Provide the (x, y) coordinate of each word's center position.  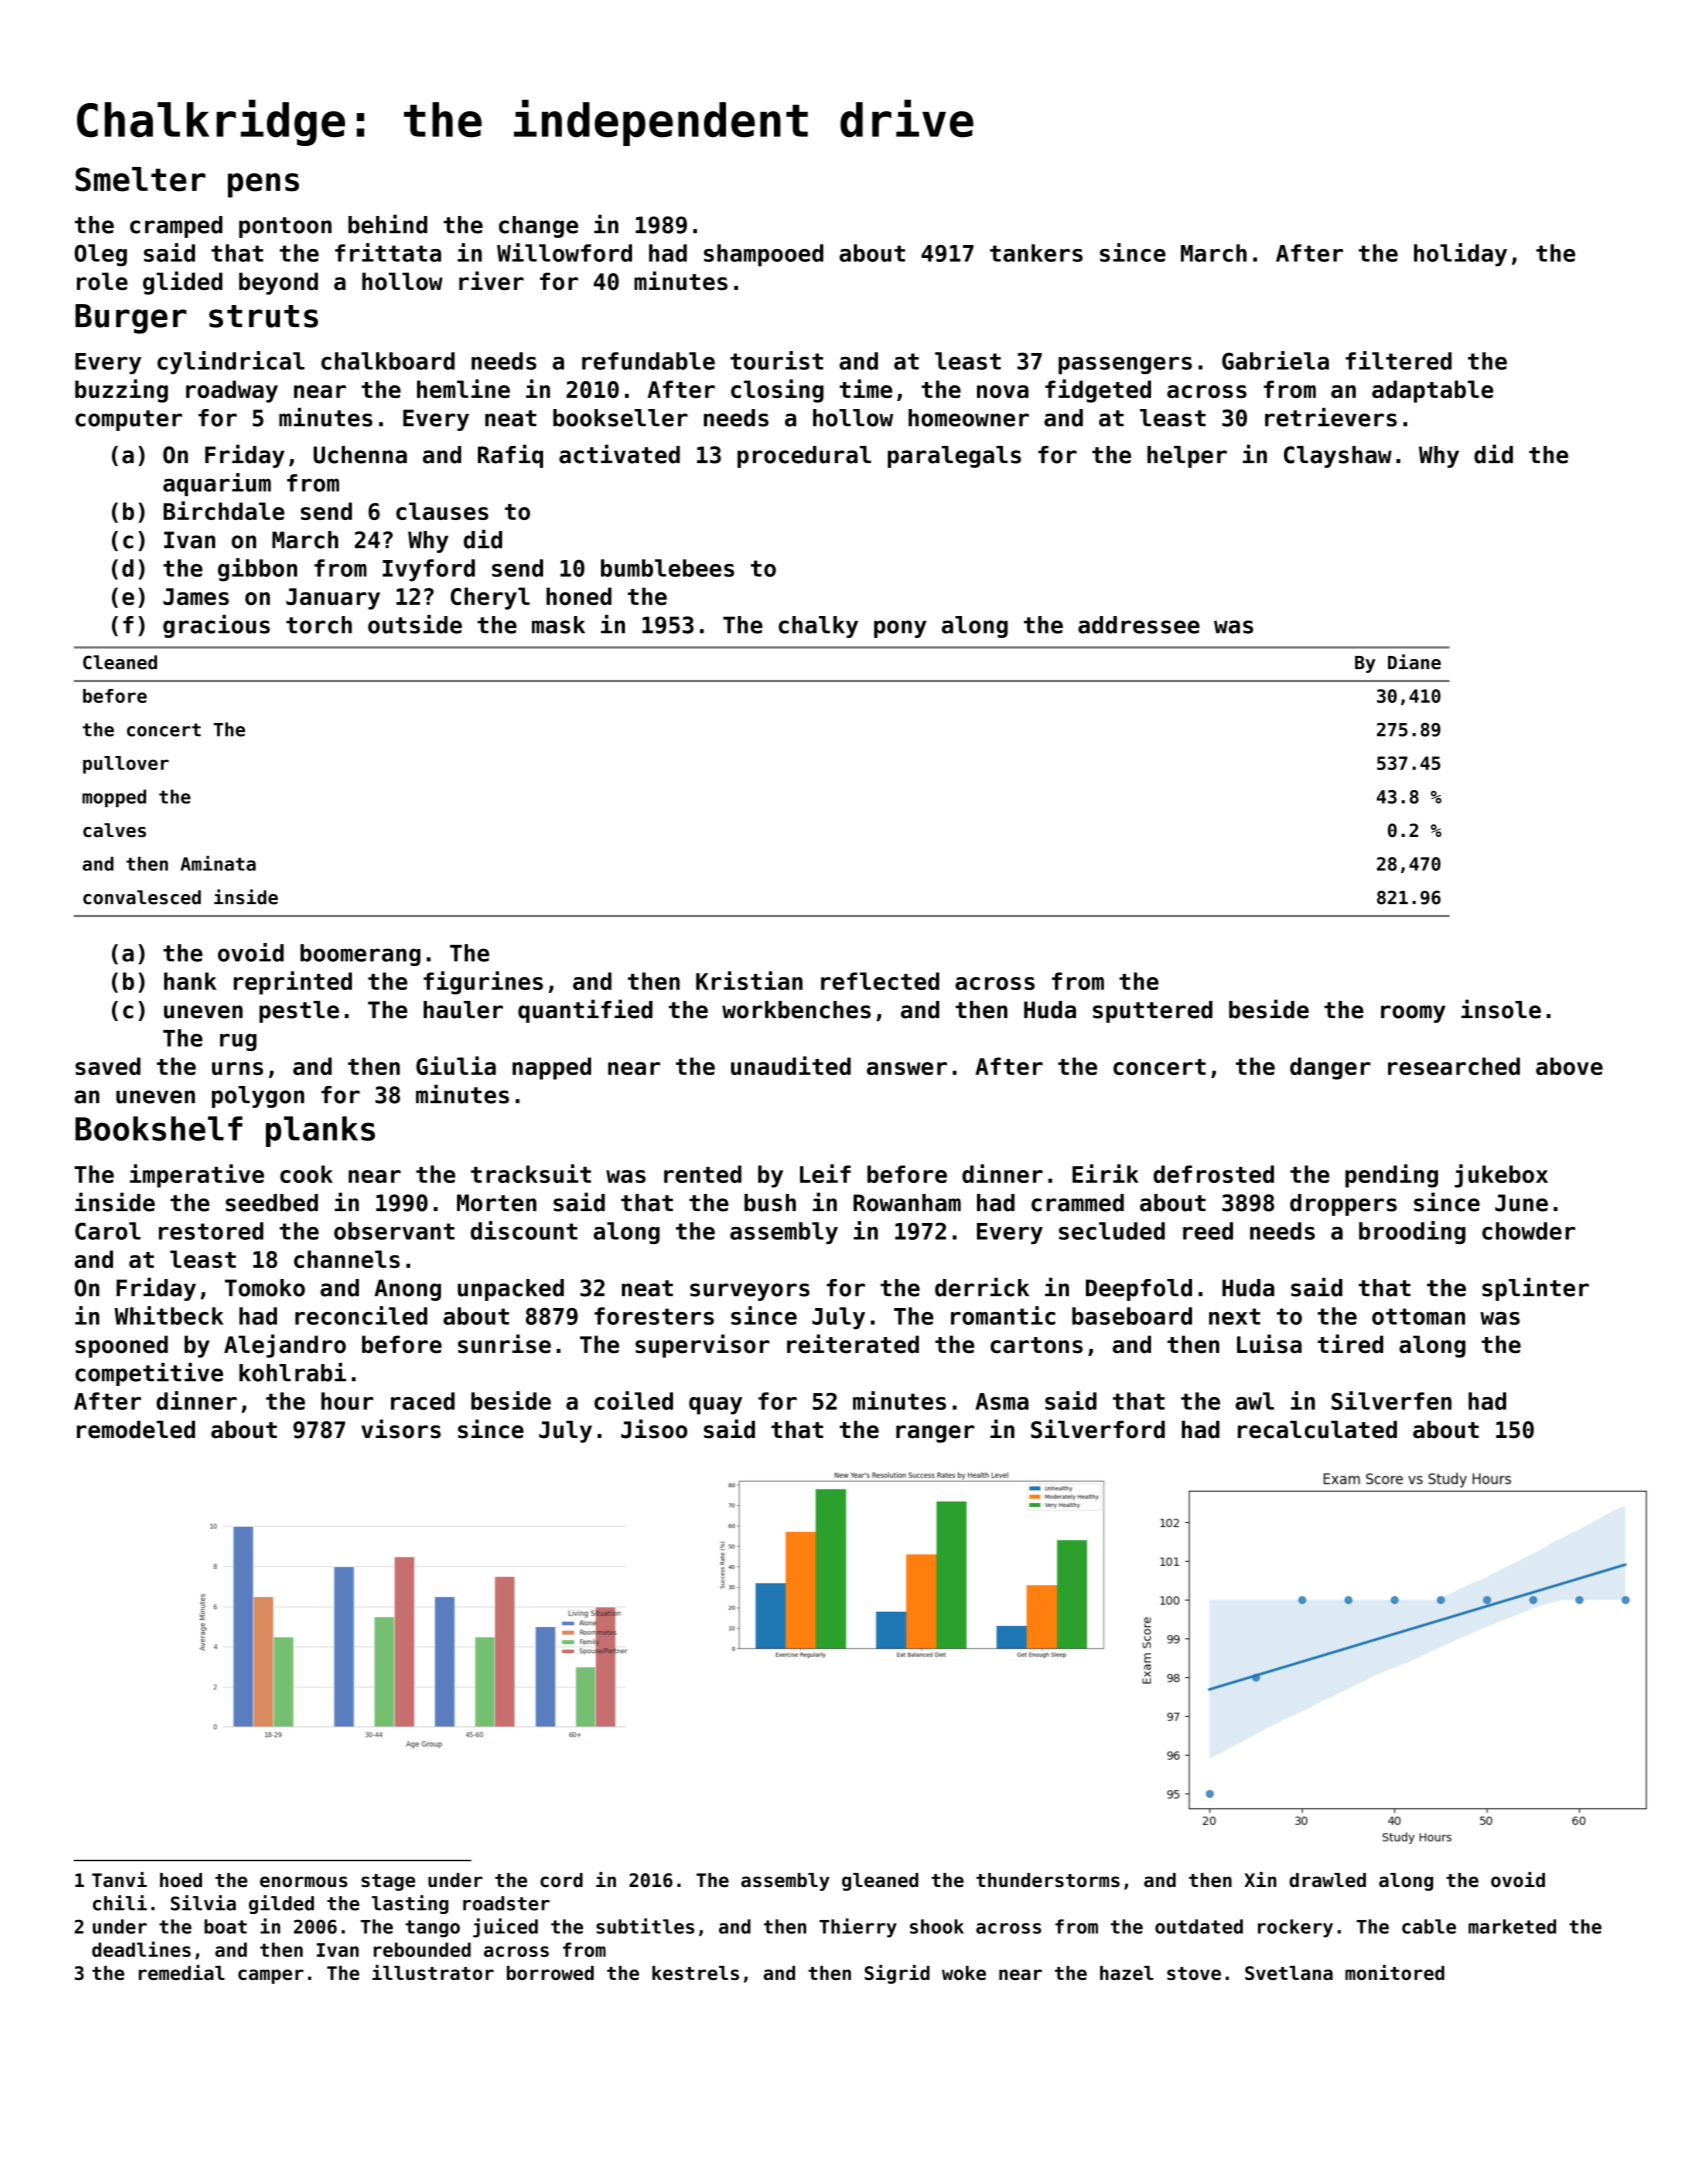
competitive (149, 1374)
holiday (1460, 255)
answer (907, 1068)
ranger (935, 1434)
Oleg (100, 255)
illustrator (433, 1972)
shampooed (763, 255)
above (1569, 1066)
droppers (1343, 1205)
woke (964, 1973)
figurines (483, 983)
